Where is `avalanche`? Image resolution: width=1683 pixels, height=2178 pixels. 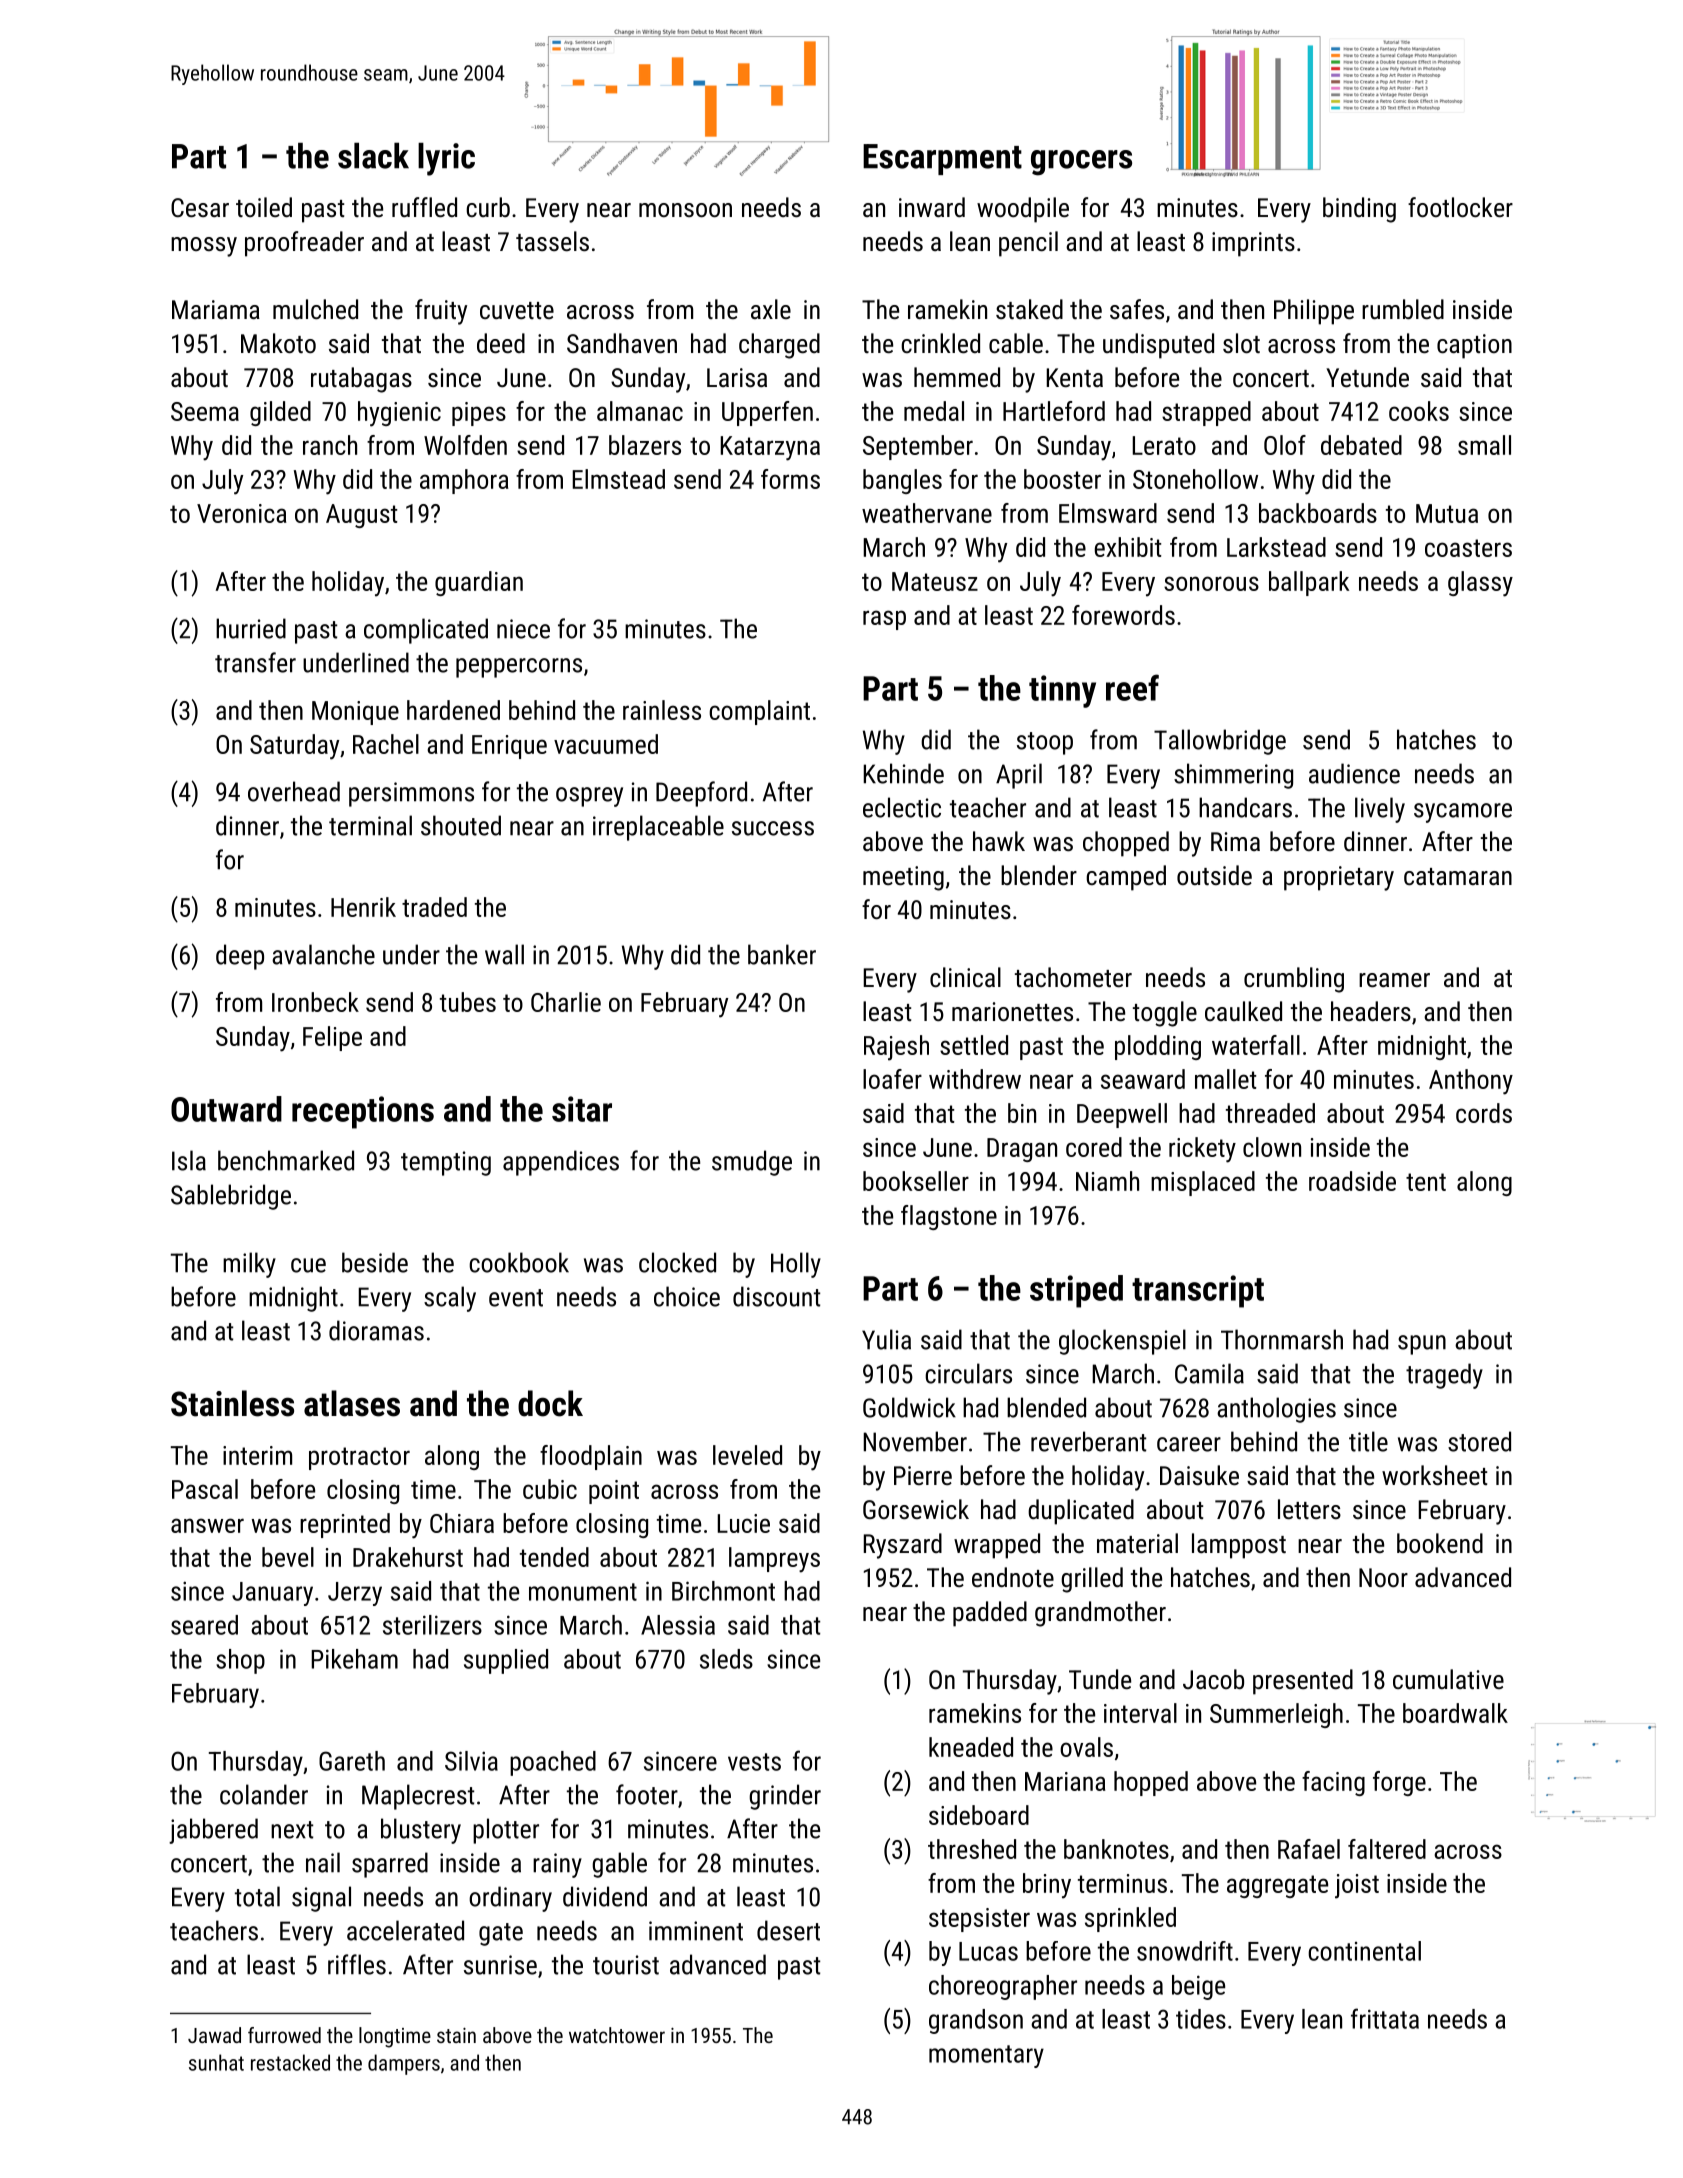 avalanche is located at coordinates (323, 954).
